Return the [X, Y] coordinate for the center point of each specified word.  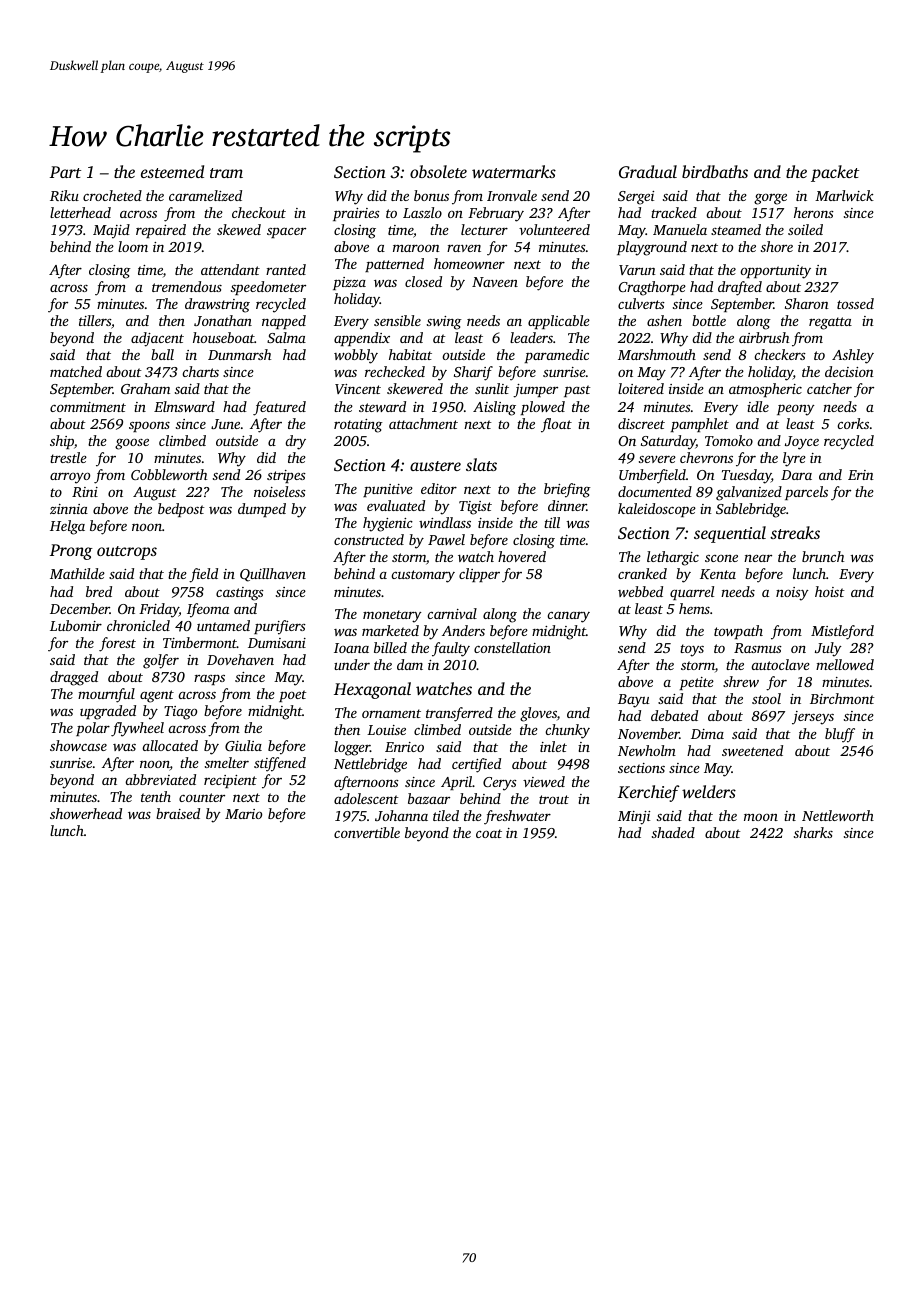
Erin [861, 475]
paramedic [557, 356]
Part [65, 172]
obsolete [438, 171]
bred [99, 591]
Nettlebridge [370, 765]
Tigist [475, 508]
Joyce [802, 443]
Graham [145, 388]
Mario [243, 814]
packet [835, 173]
